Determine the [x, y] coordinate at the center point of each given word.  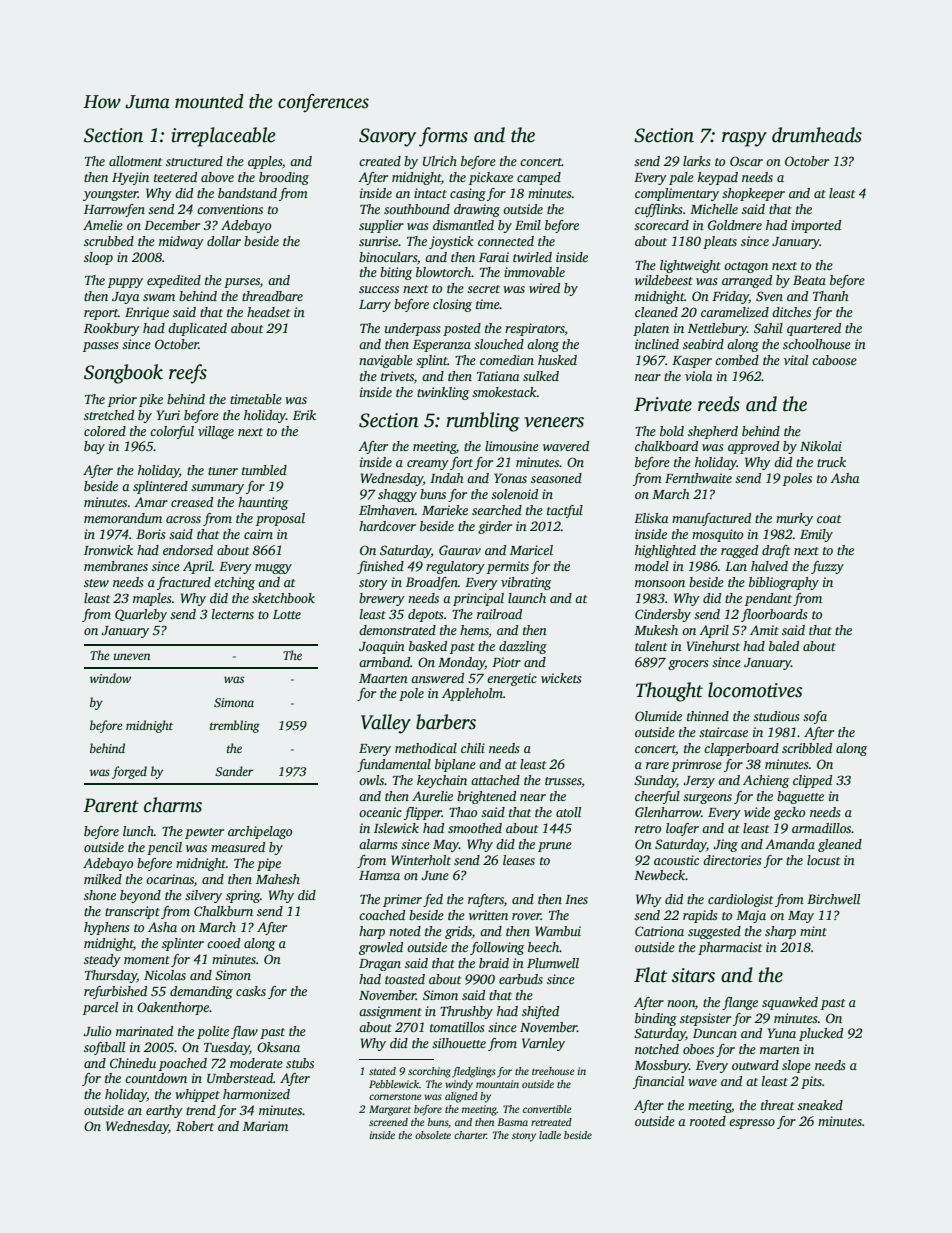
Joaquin [382, 647]
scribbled [807, 748]
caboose [834, 360]
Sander [234, 771]
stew [96, 583]
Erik [304, 415]
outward [755, 1065]
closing [452, 305]
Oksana [278, 1047]
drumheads [817, 135]
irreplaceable [224, 137]
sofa [815, 717]
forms [443, 137]
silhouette [459, 1043]
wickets [561, 678]
